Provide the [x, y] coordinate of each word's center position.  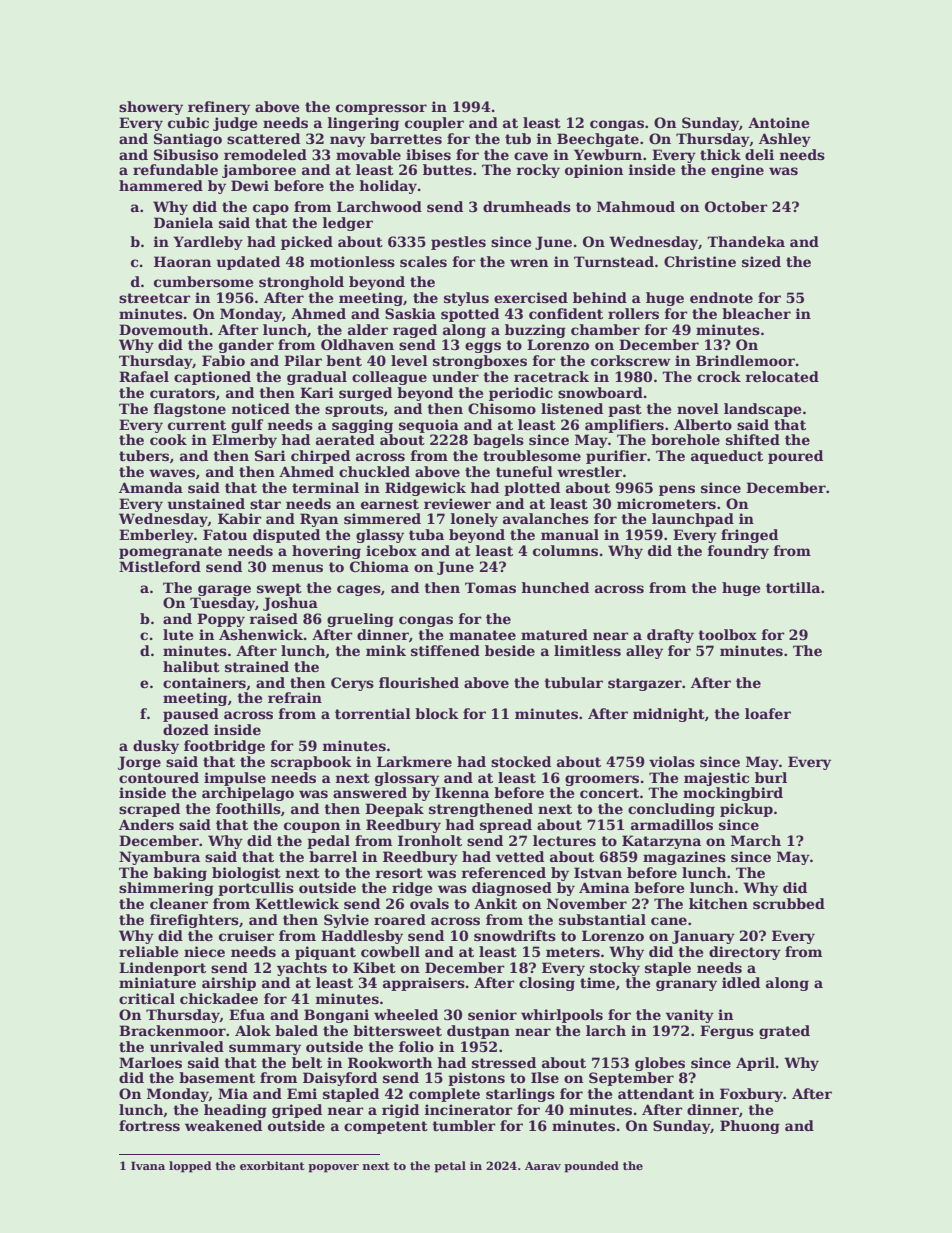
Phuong [750, 1127]
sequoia [429, 426]
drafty [670, 636]
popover [333, 1168]
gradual [317, 378]
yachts [302, 969]
